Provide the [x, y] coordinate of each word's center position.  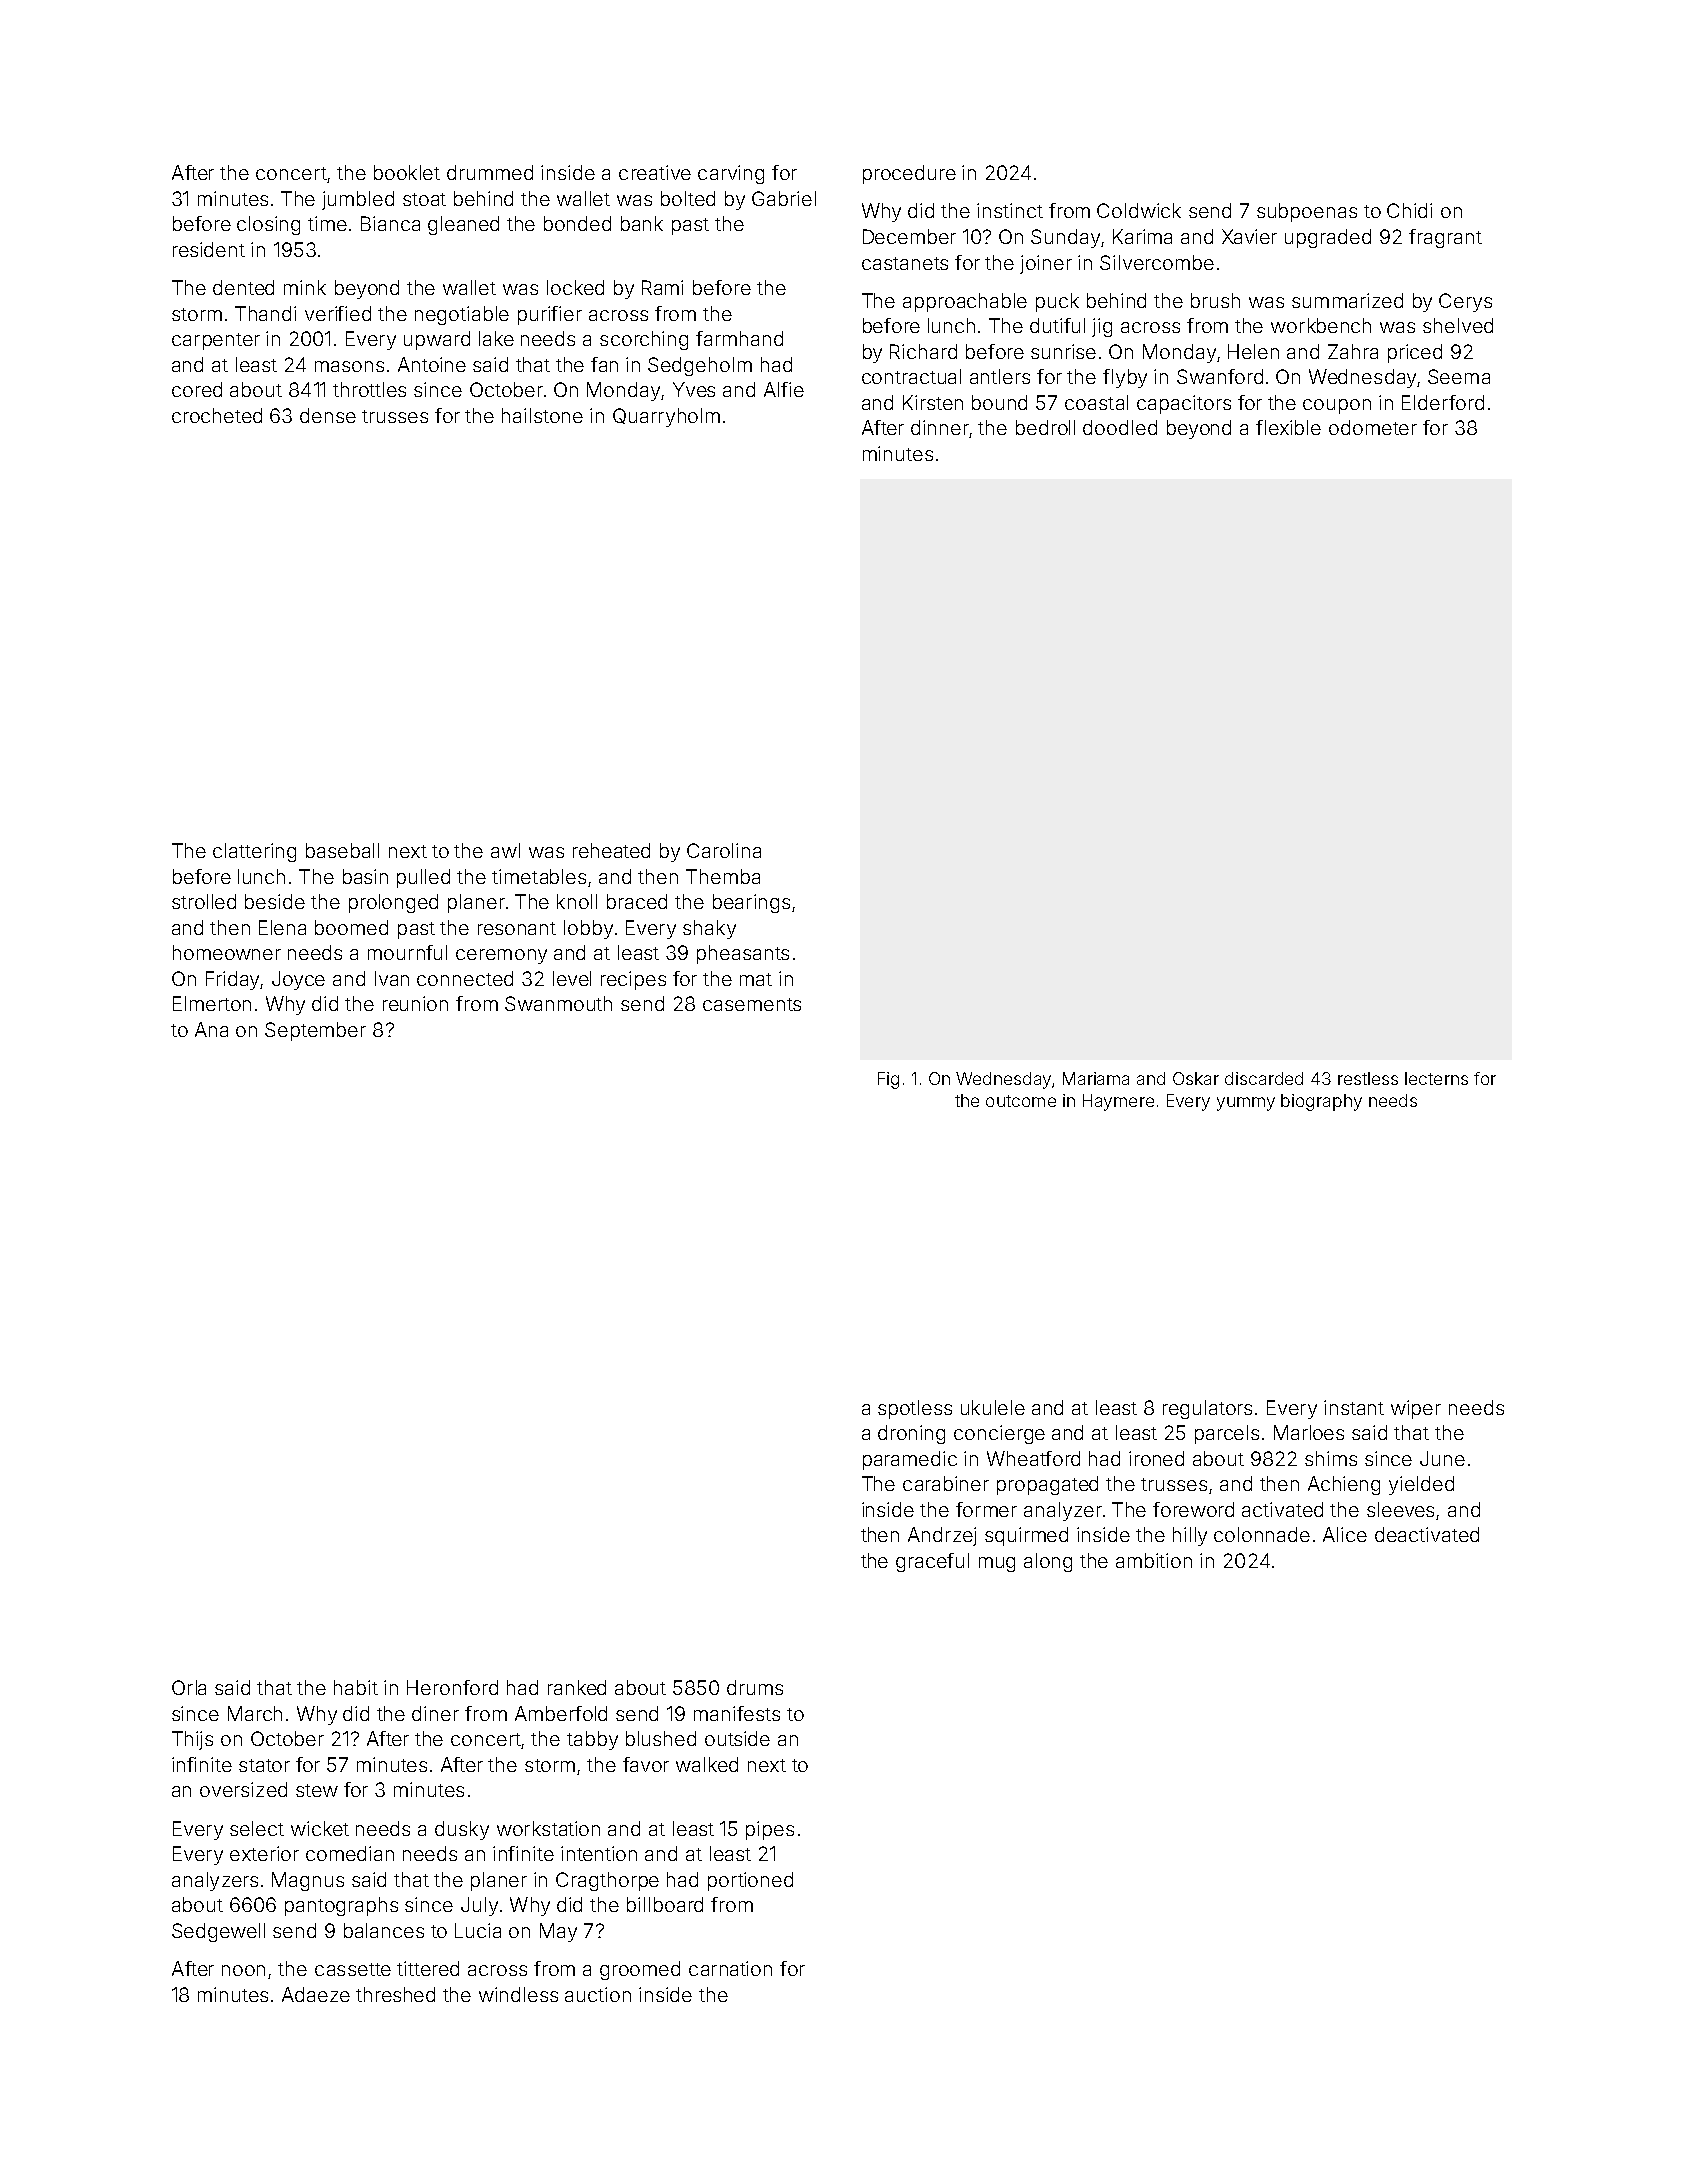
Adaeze [316, 1994]
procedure [909, 174]
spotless [915, 1409]
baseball [342, 850]
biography [1321, 1102]
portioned [750, 1881]
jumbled [358, 200]
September [315, 1031]
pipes [770, 1830]
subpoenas [1307, 212]
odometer [1373, 427]
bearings [751, 903]
